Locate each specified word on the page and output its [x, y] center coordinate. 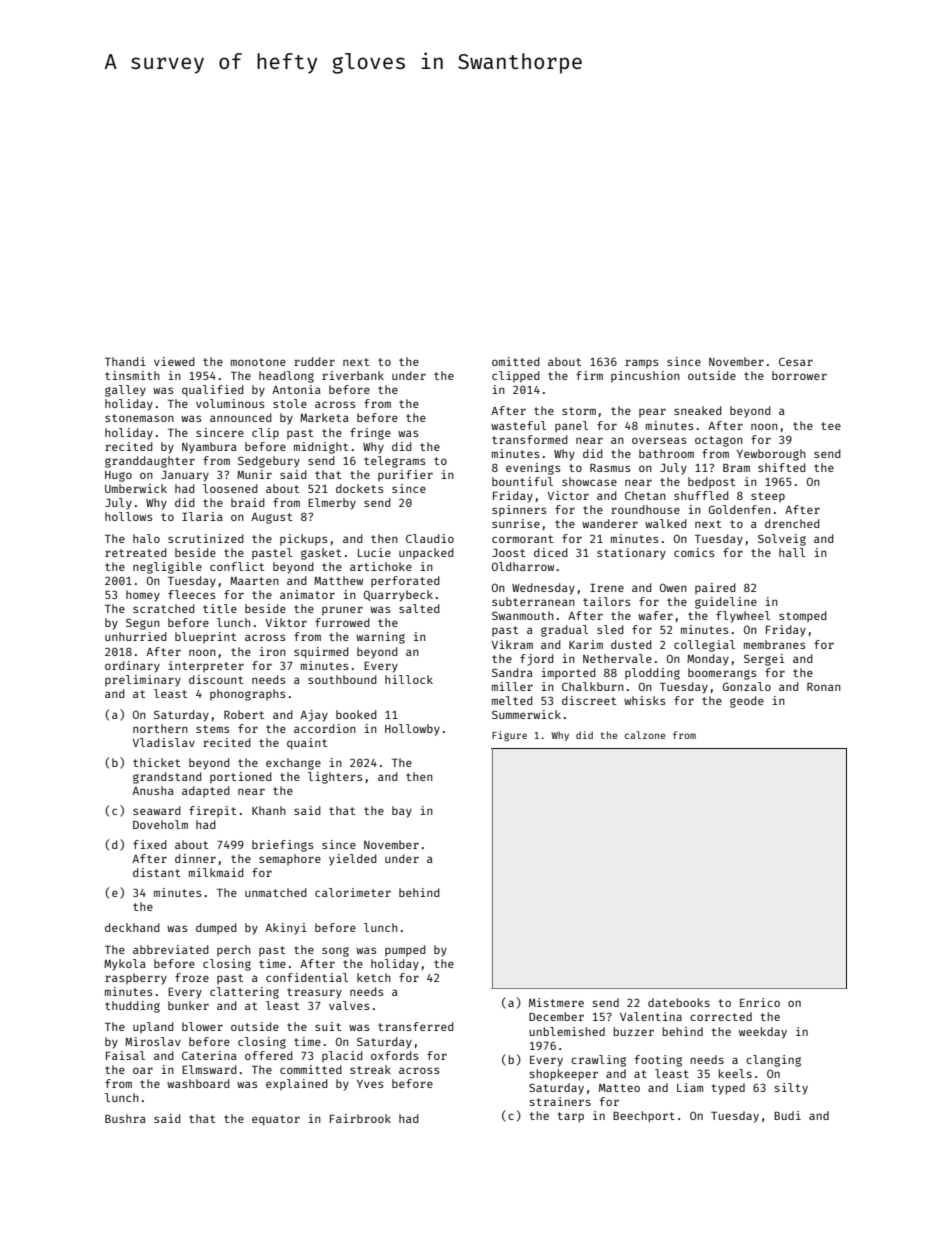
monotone [258, 362]
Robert [244, 714]
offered [269, 1055]
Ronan [824, 687]
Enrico [760, 1002]
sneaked [698, 410]
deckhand [132, 927]
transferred [416, 1026]
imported [568, 673]
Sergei [764, 660]
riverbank [353, 375]
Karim [586, 644]
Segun [143, 624]
